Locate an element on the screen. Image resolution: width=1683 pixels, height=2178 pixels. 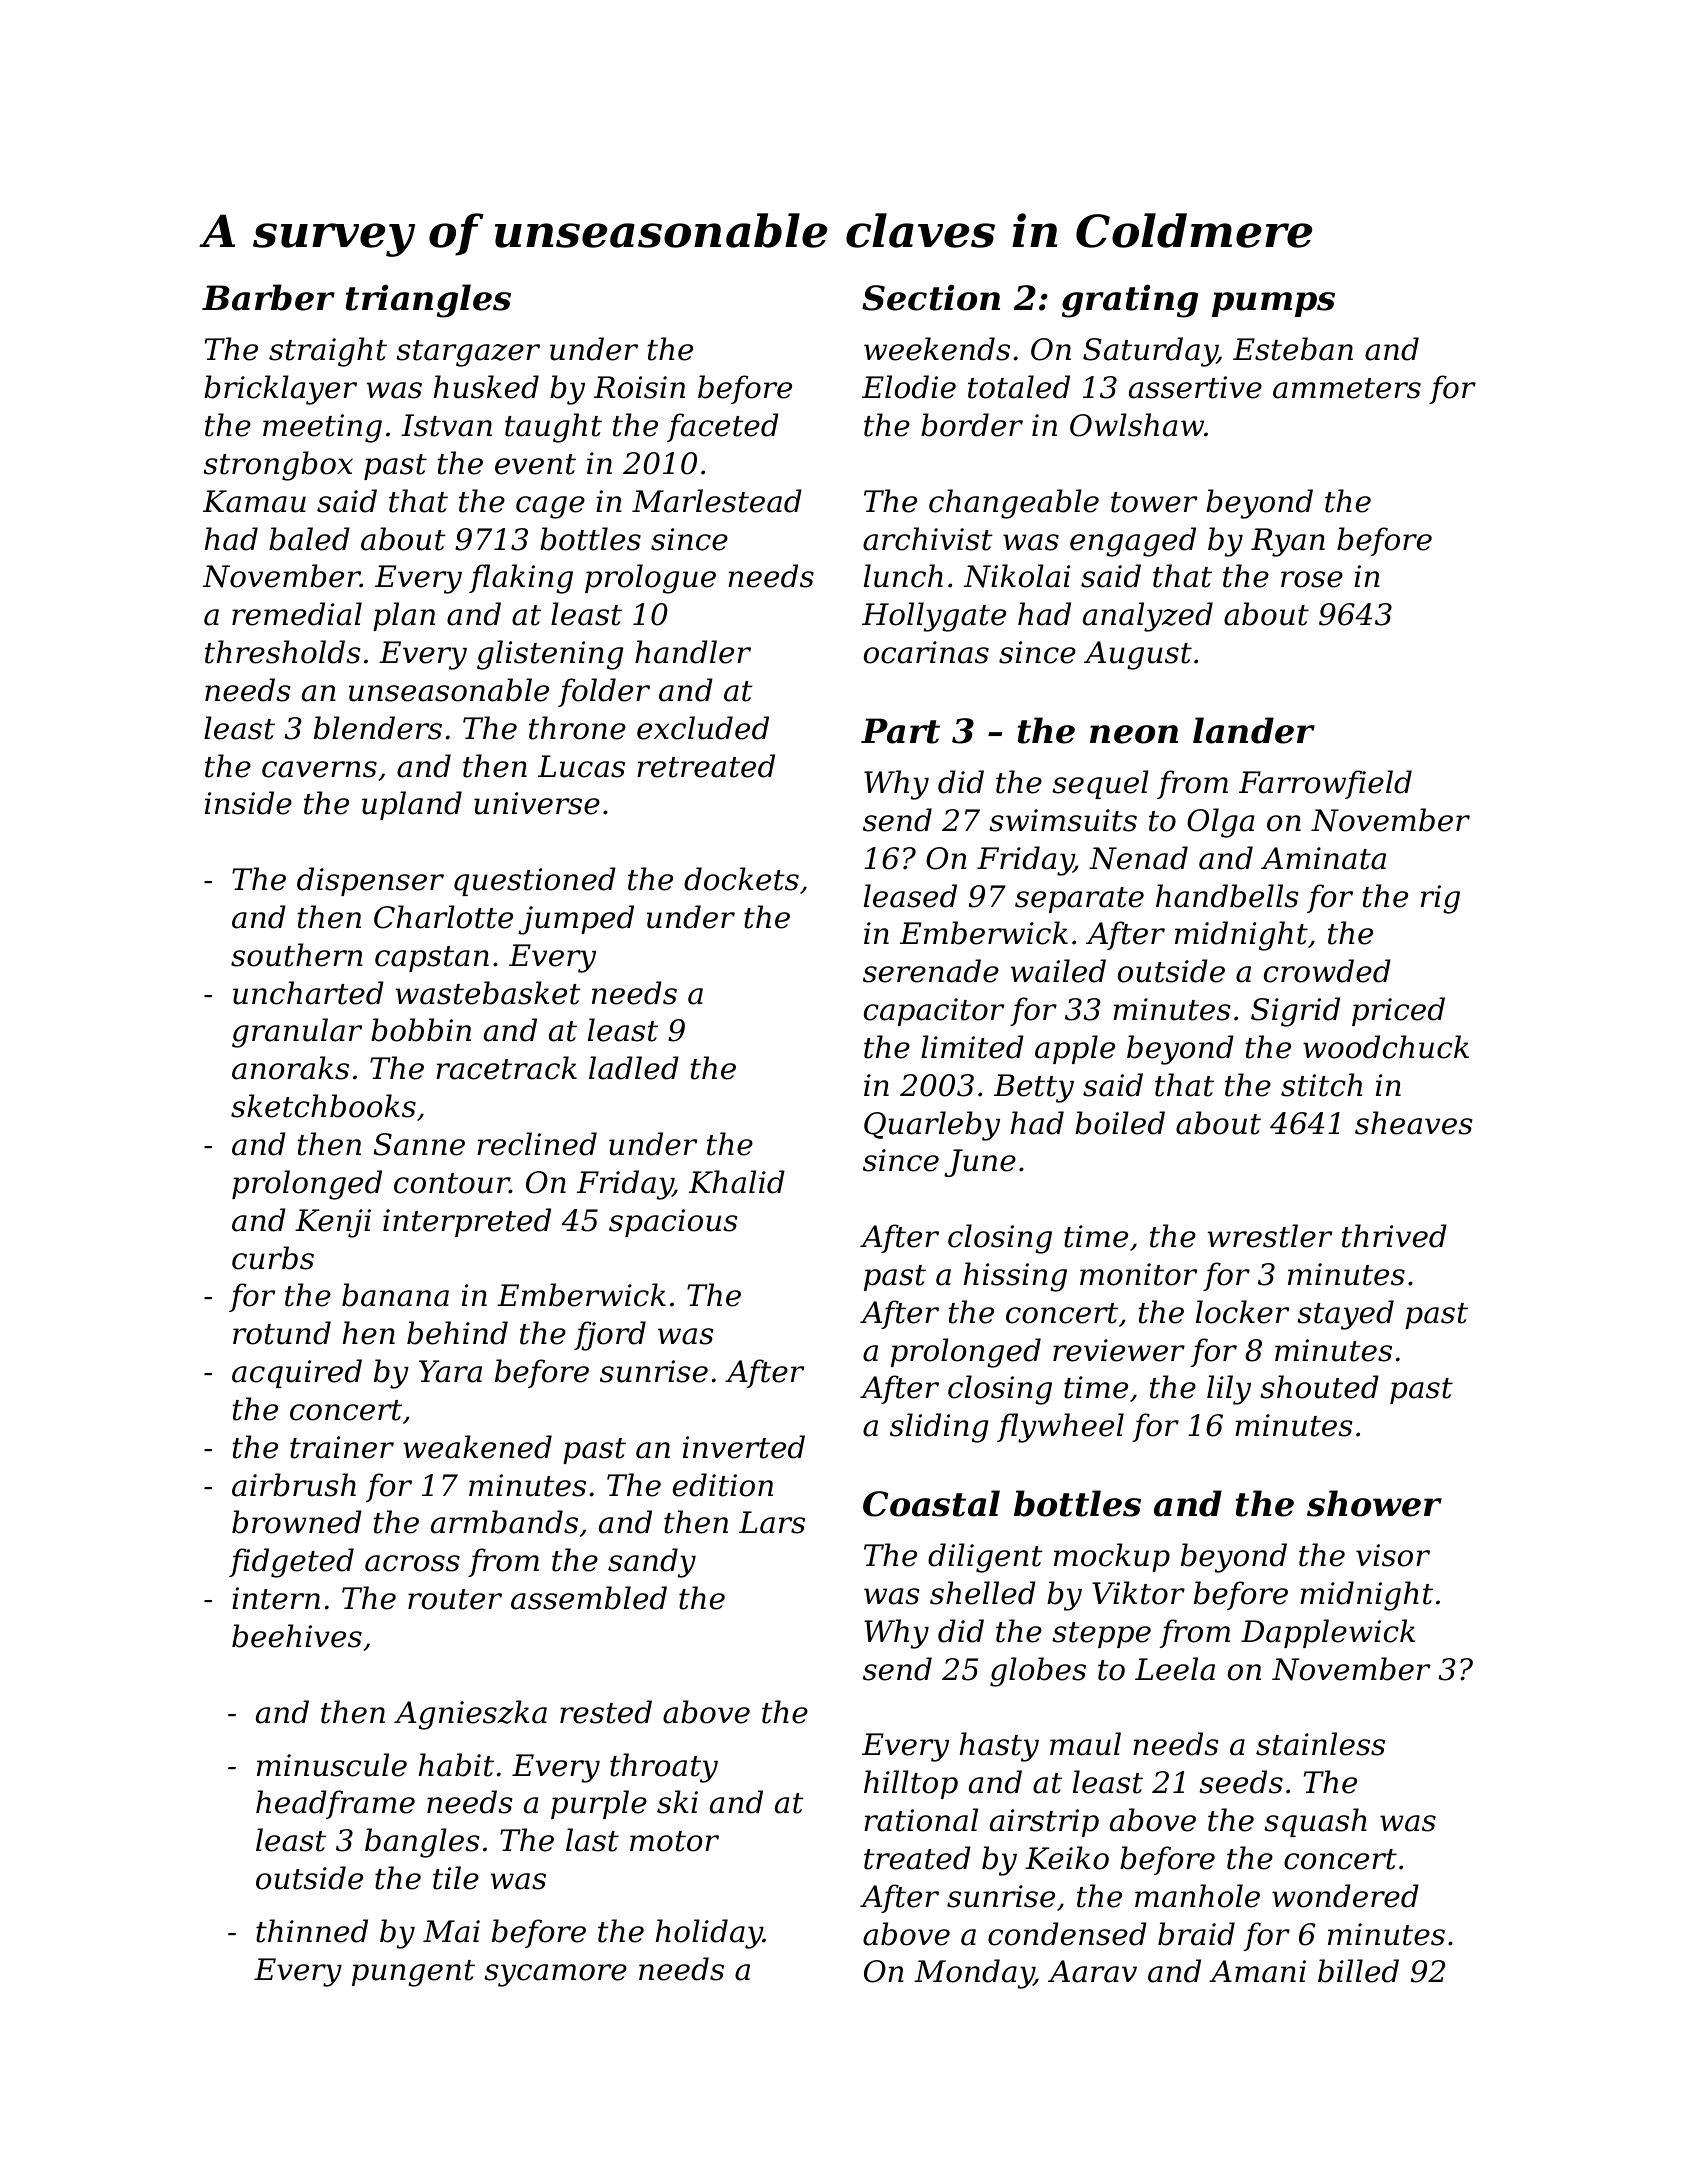
fjord is located at coordinates (610, 1336).
